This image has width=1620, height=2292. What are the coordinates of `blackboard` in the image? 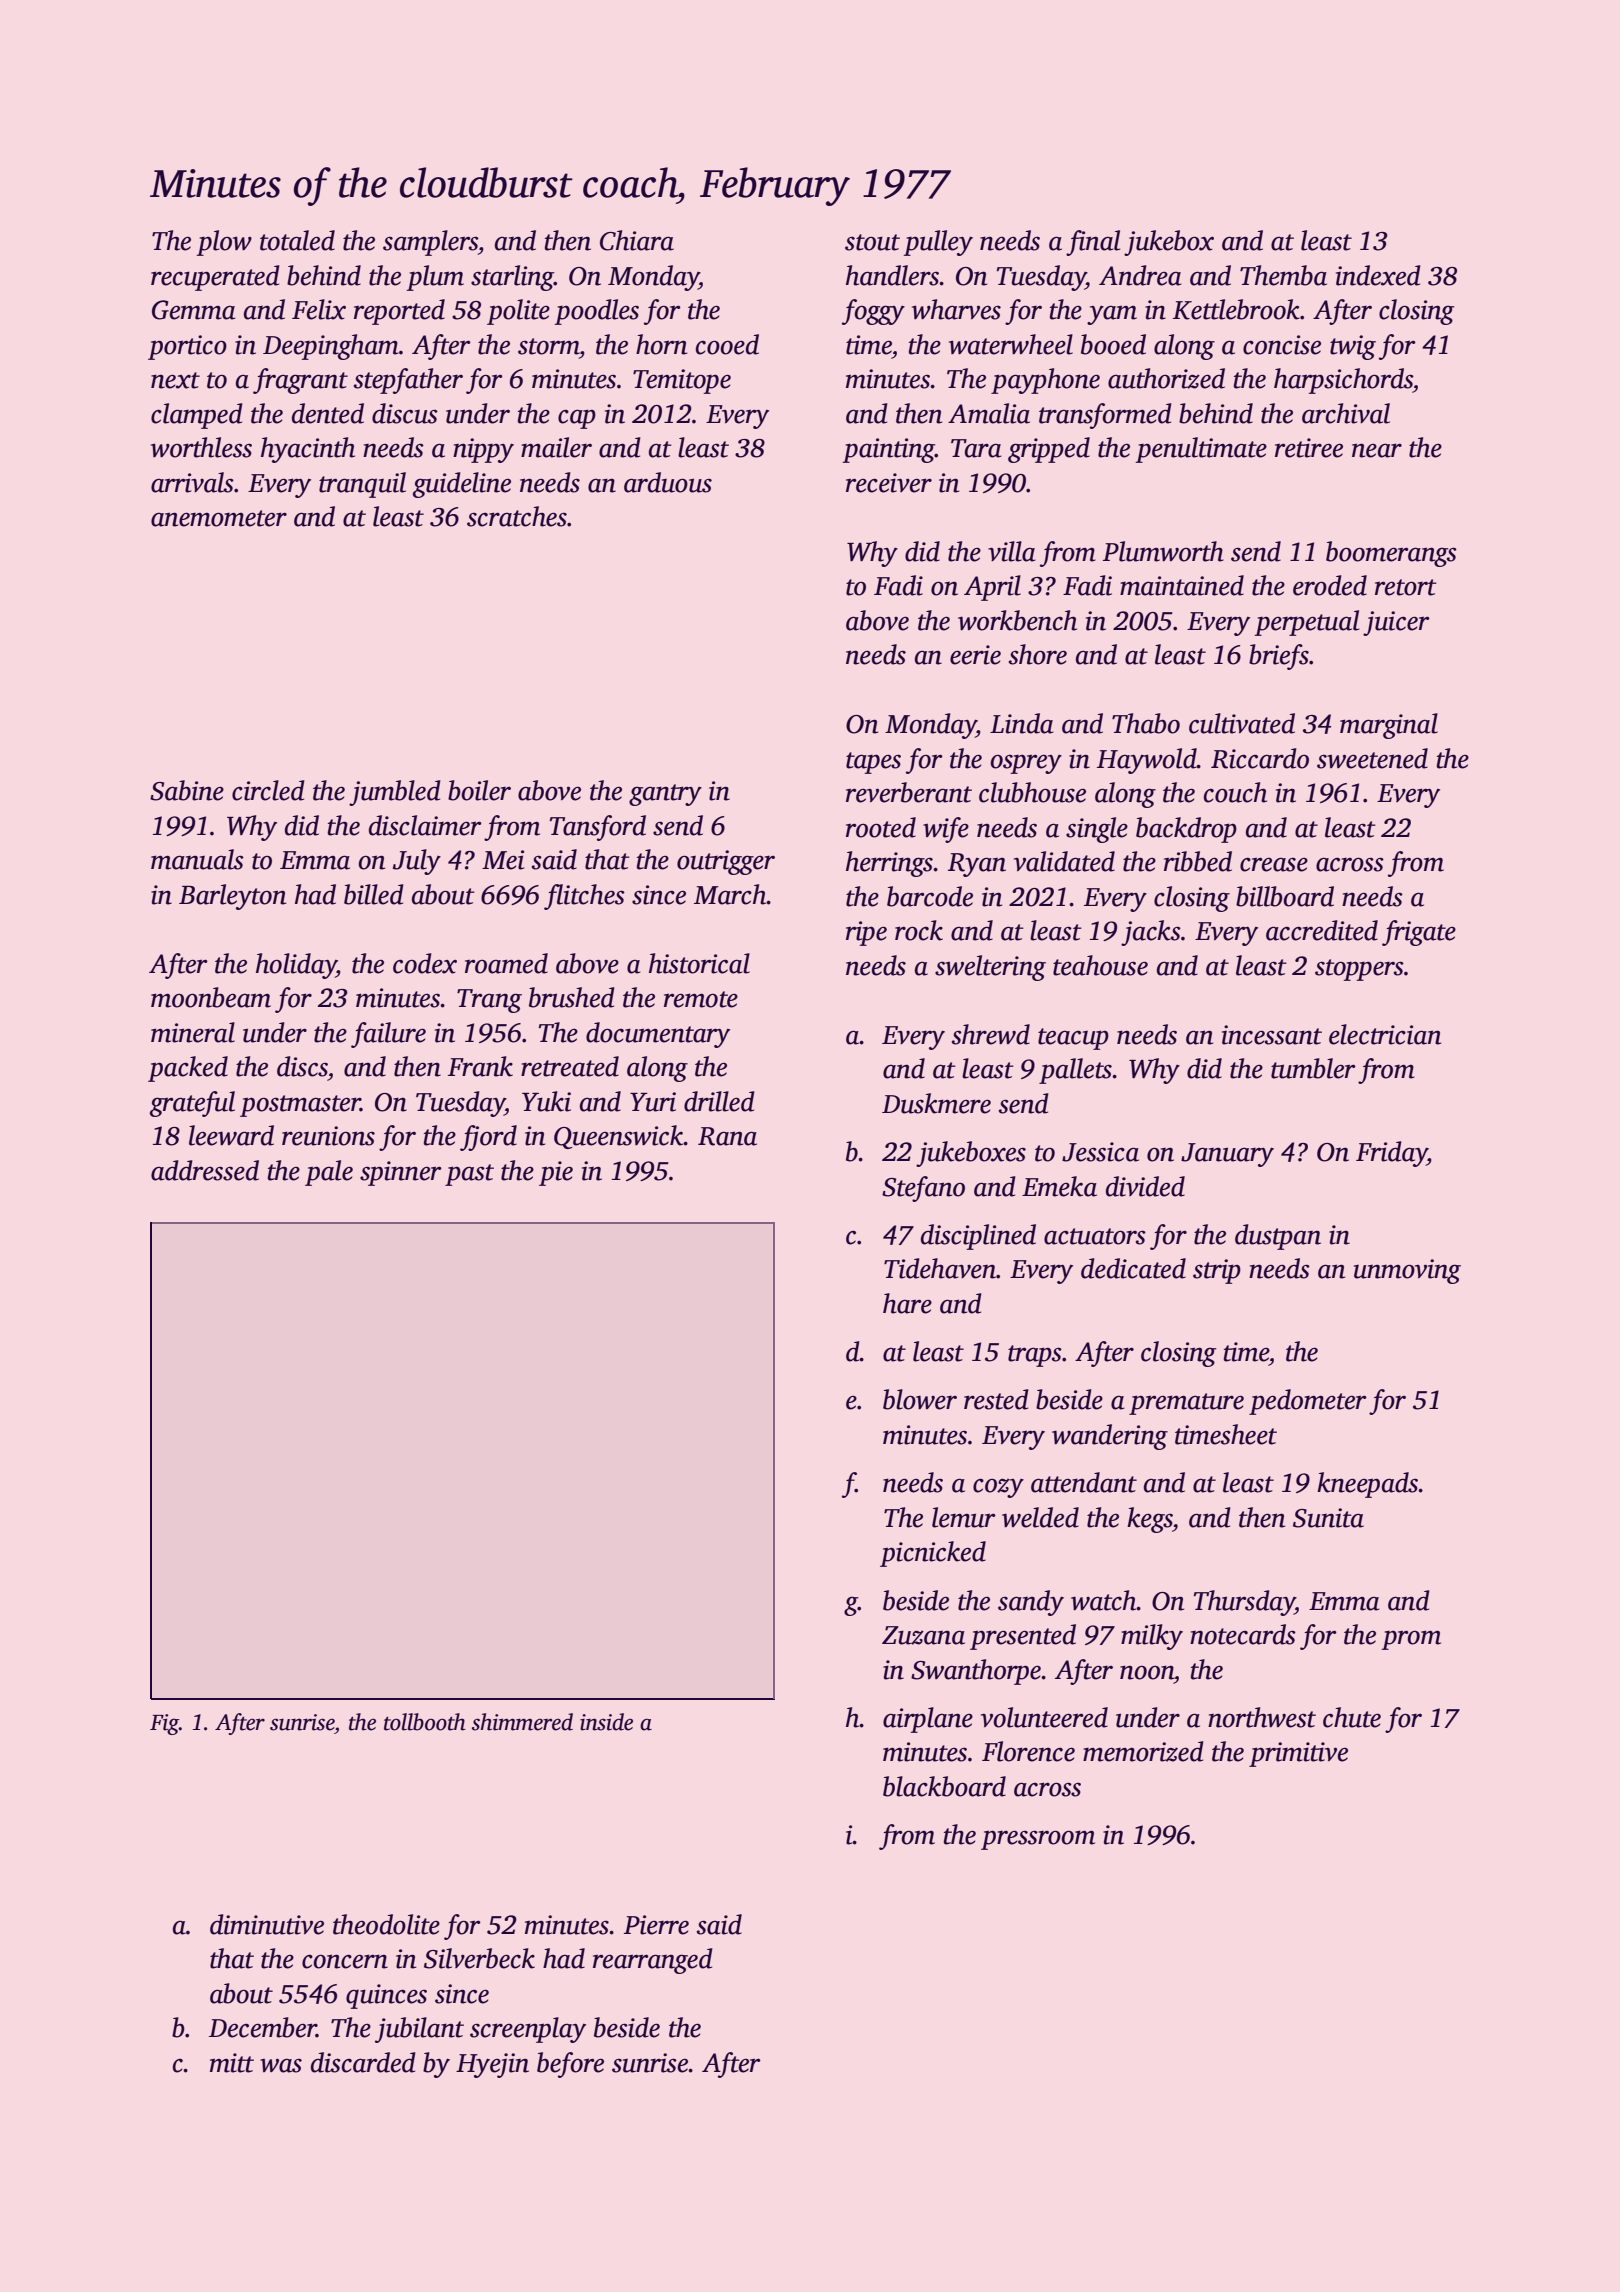 It's located at (944, 1786).
